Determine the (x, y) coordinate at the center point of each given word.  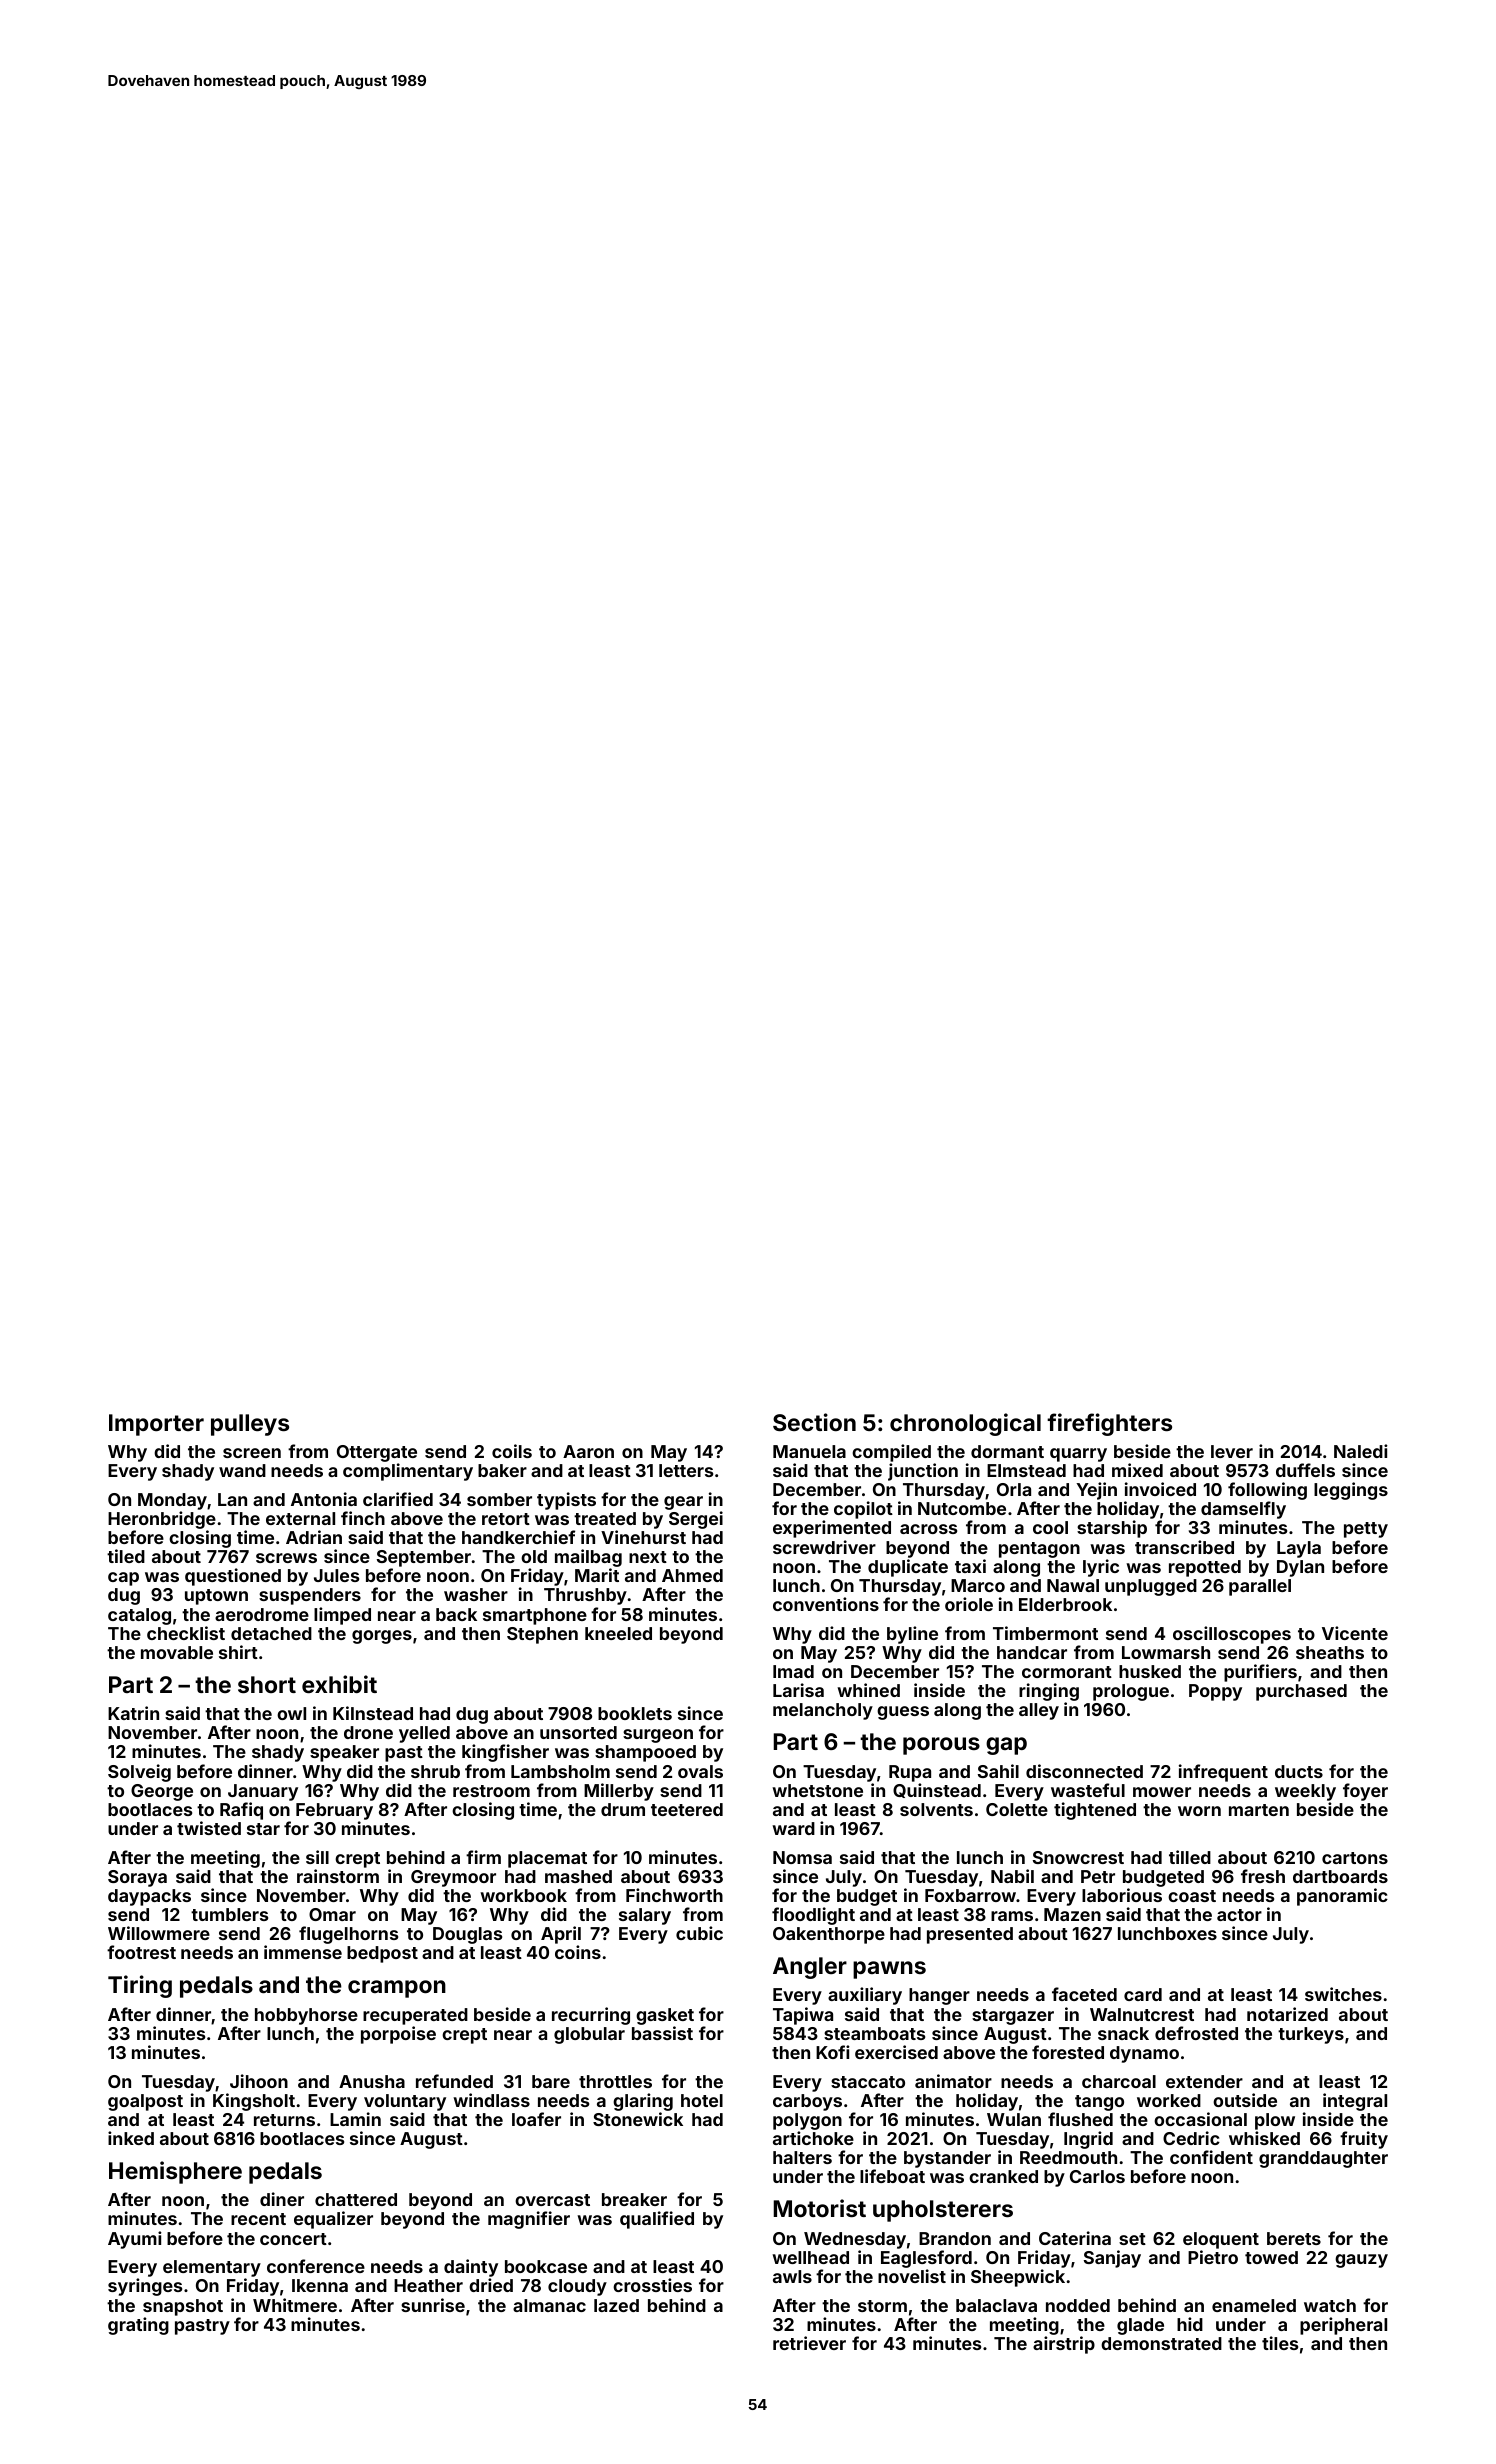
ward (793, 1828)
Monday (172, 1501)
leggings (1351, 1491)
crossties (652, 2285)
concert (293, 2239)
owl (291, 1713)
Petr (1098, 1876)
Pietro (1213, 2257)
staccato (868, 2082)
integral (1355, 2102)
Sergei (696, 1520)
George (162, 1792)
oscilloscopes (1232, 1635)
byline (912, 1635)
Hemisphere (175, 2172)
